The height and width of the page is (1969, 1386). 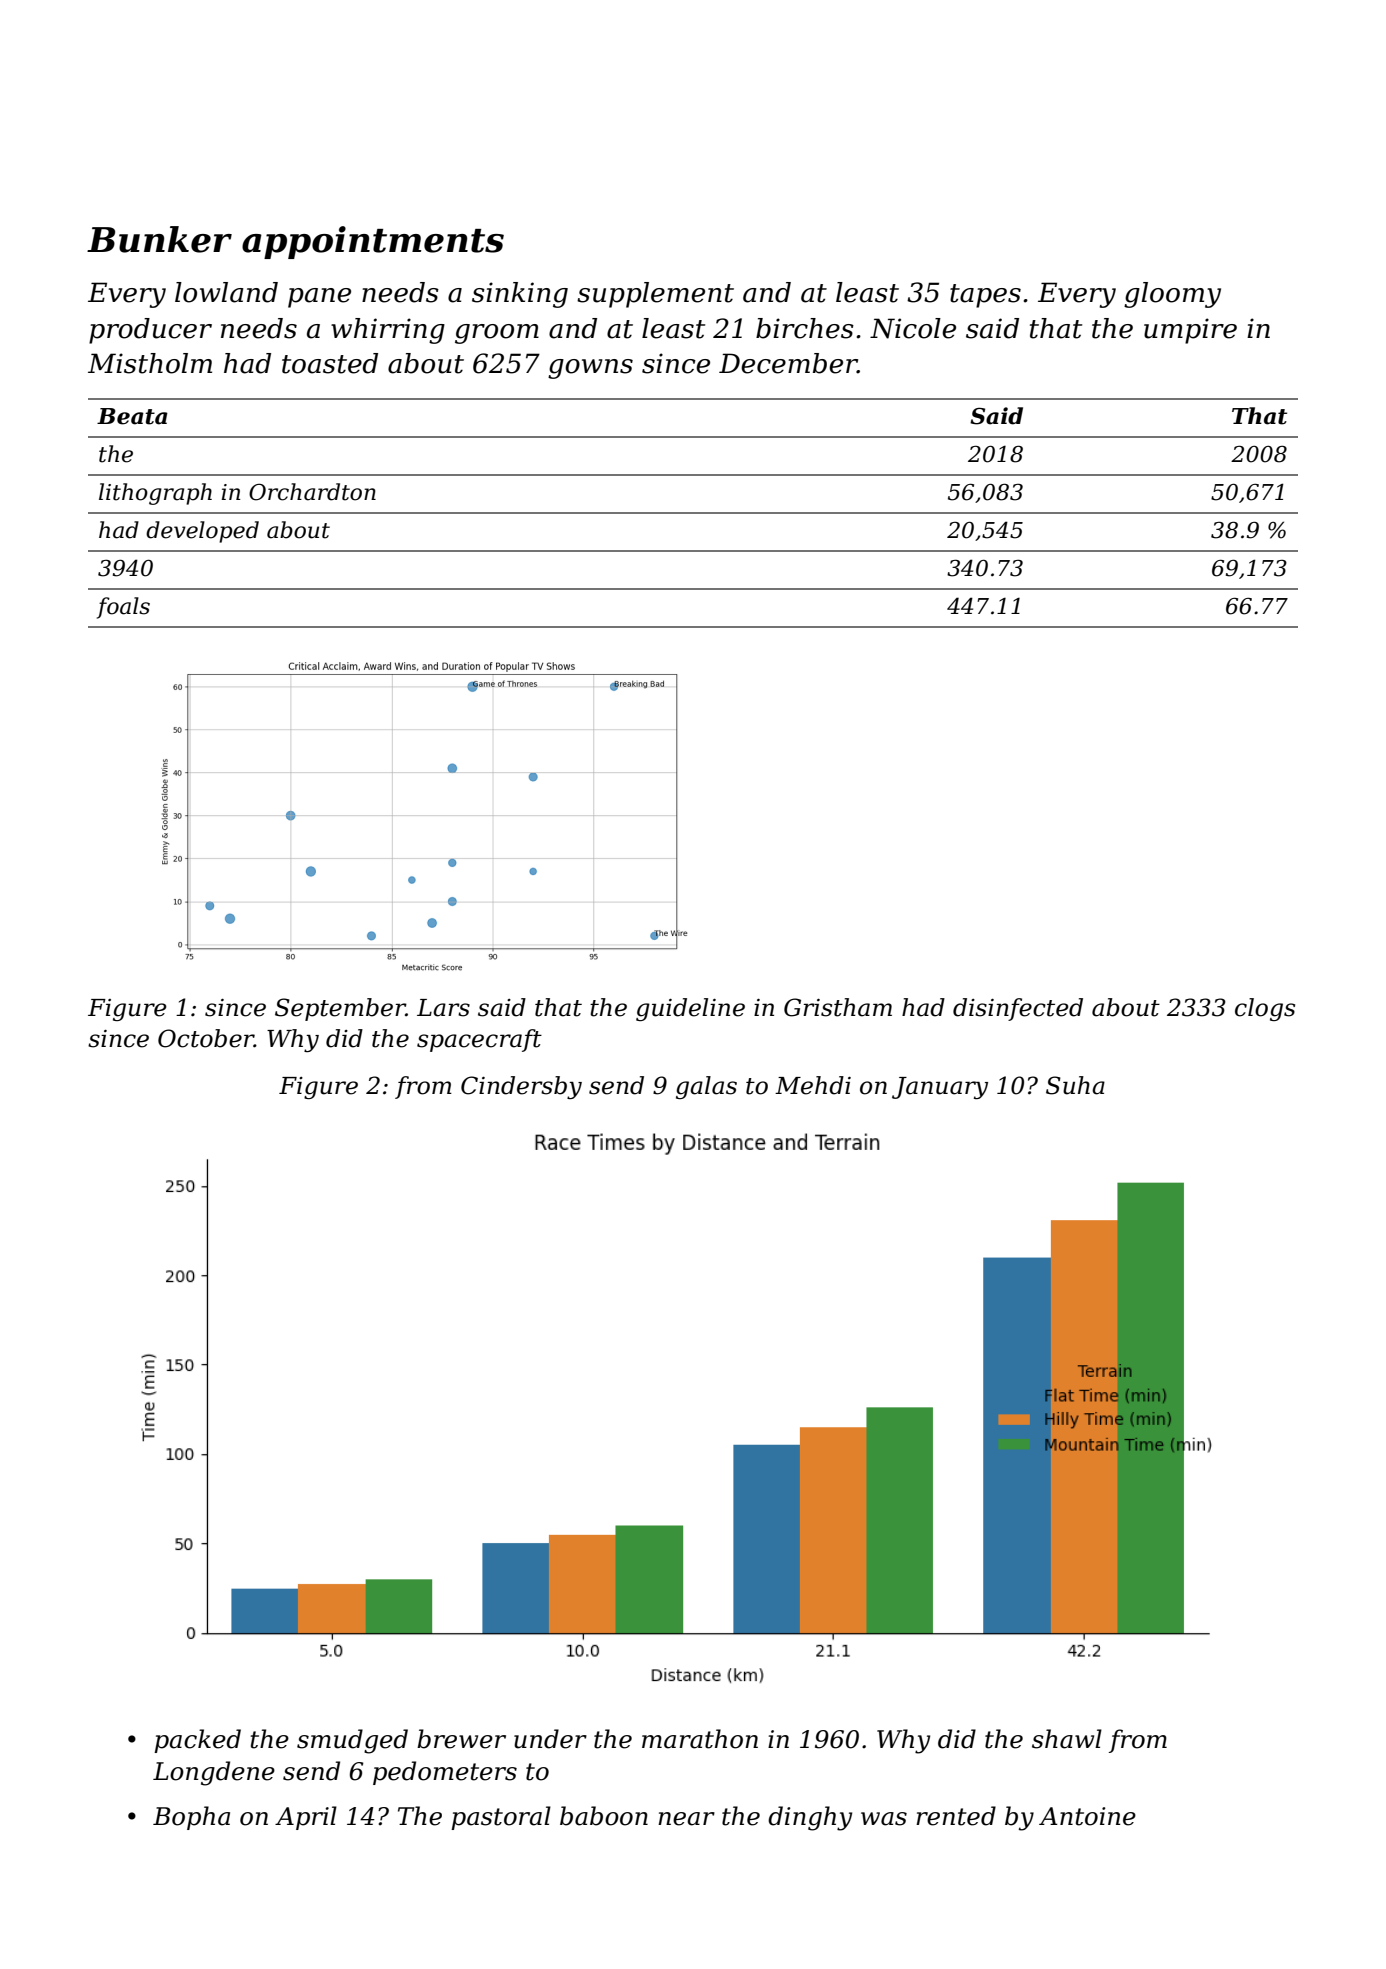 I want to click on umpire, so click(x=1190, y=331).
